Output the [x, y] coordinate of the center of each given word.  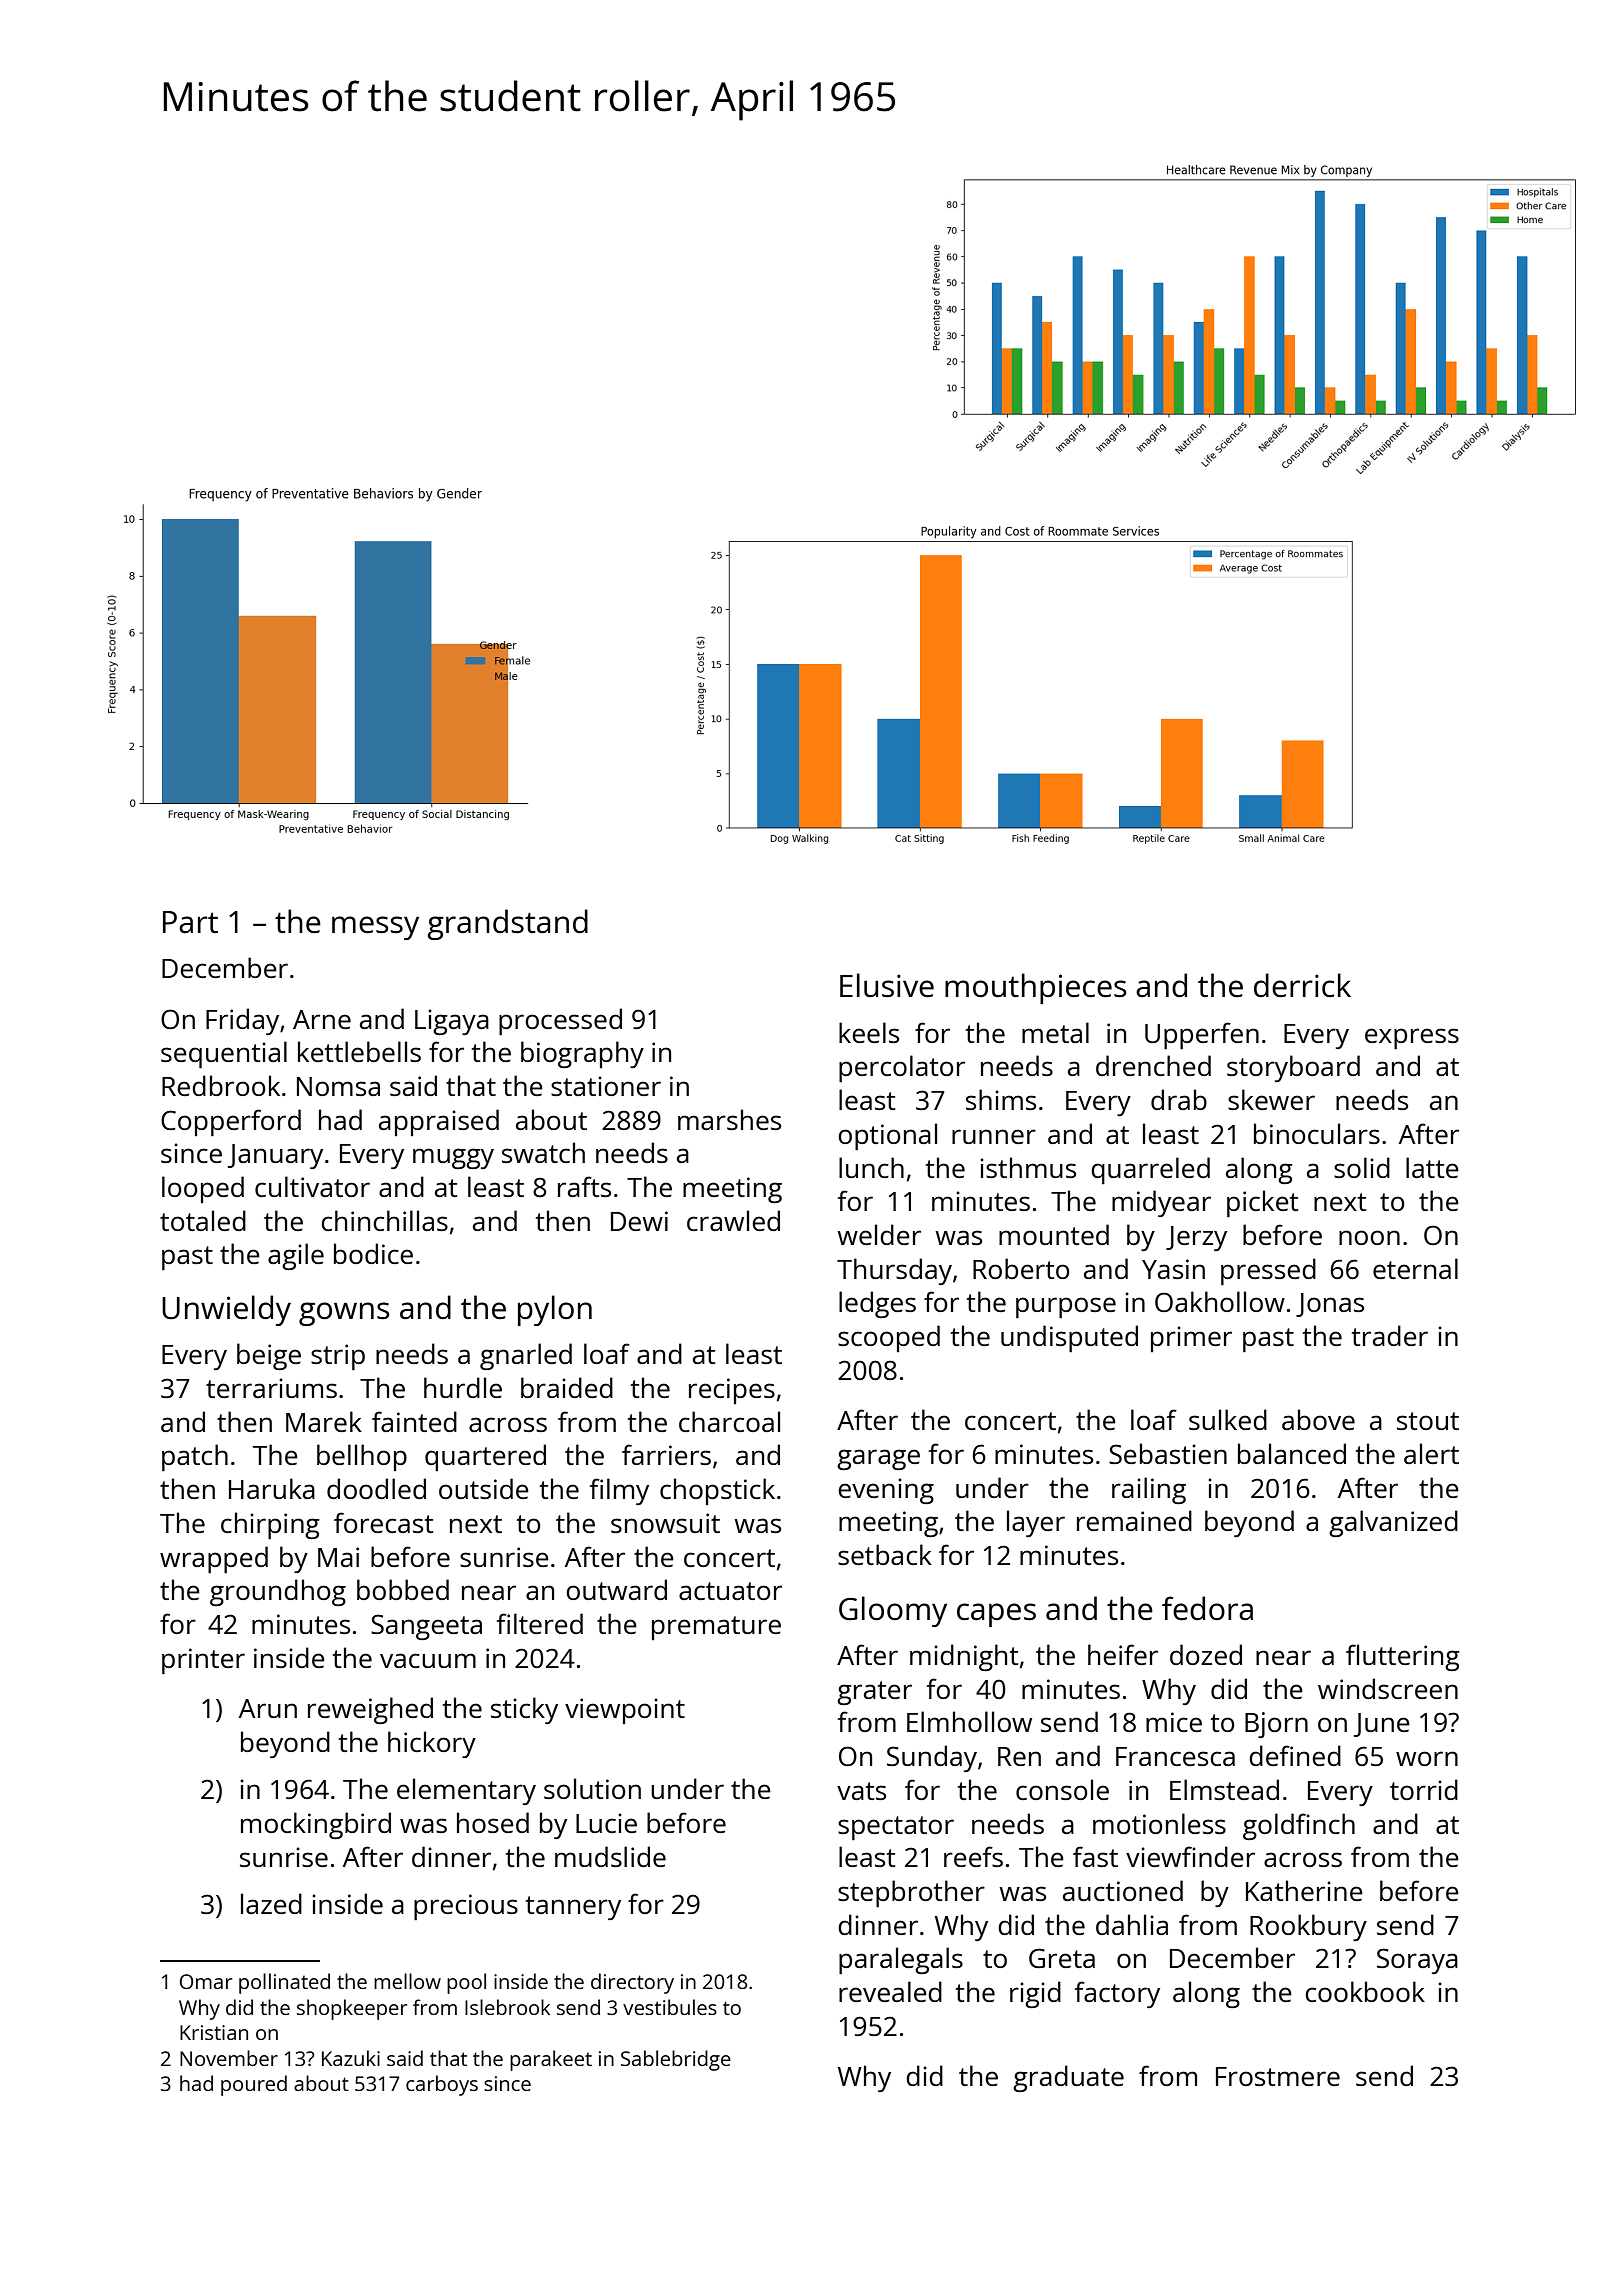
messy [375, 928]
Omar [206, 1981]
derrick [1302, 985]
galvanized [1393, 1523]
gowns [344, 1314]
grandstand [507, 924]
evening [886, 1491]
